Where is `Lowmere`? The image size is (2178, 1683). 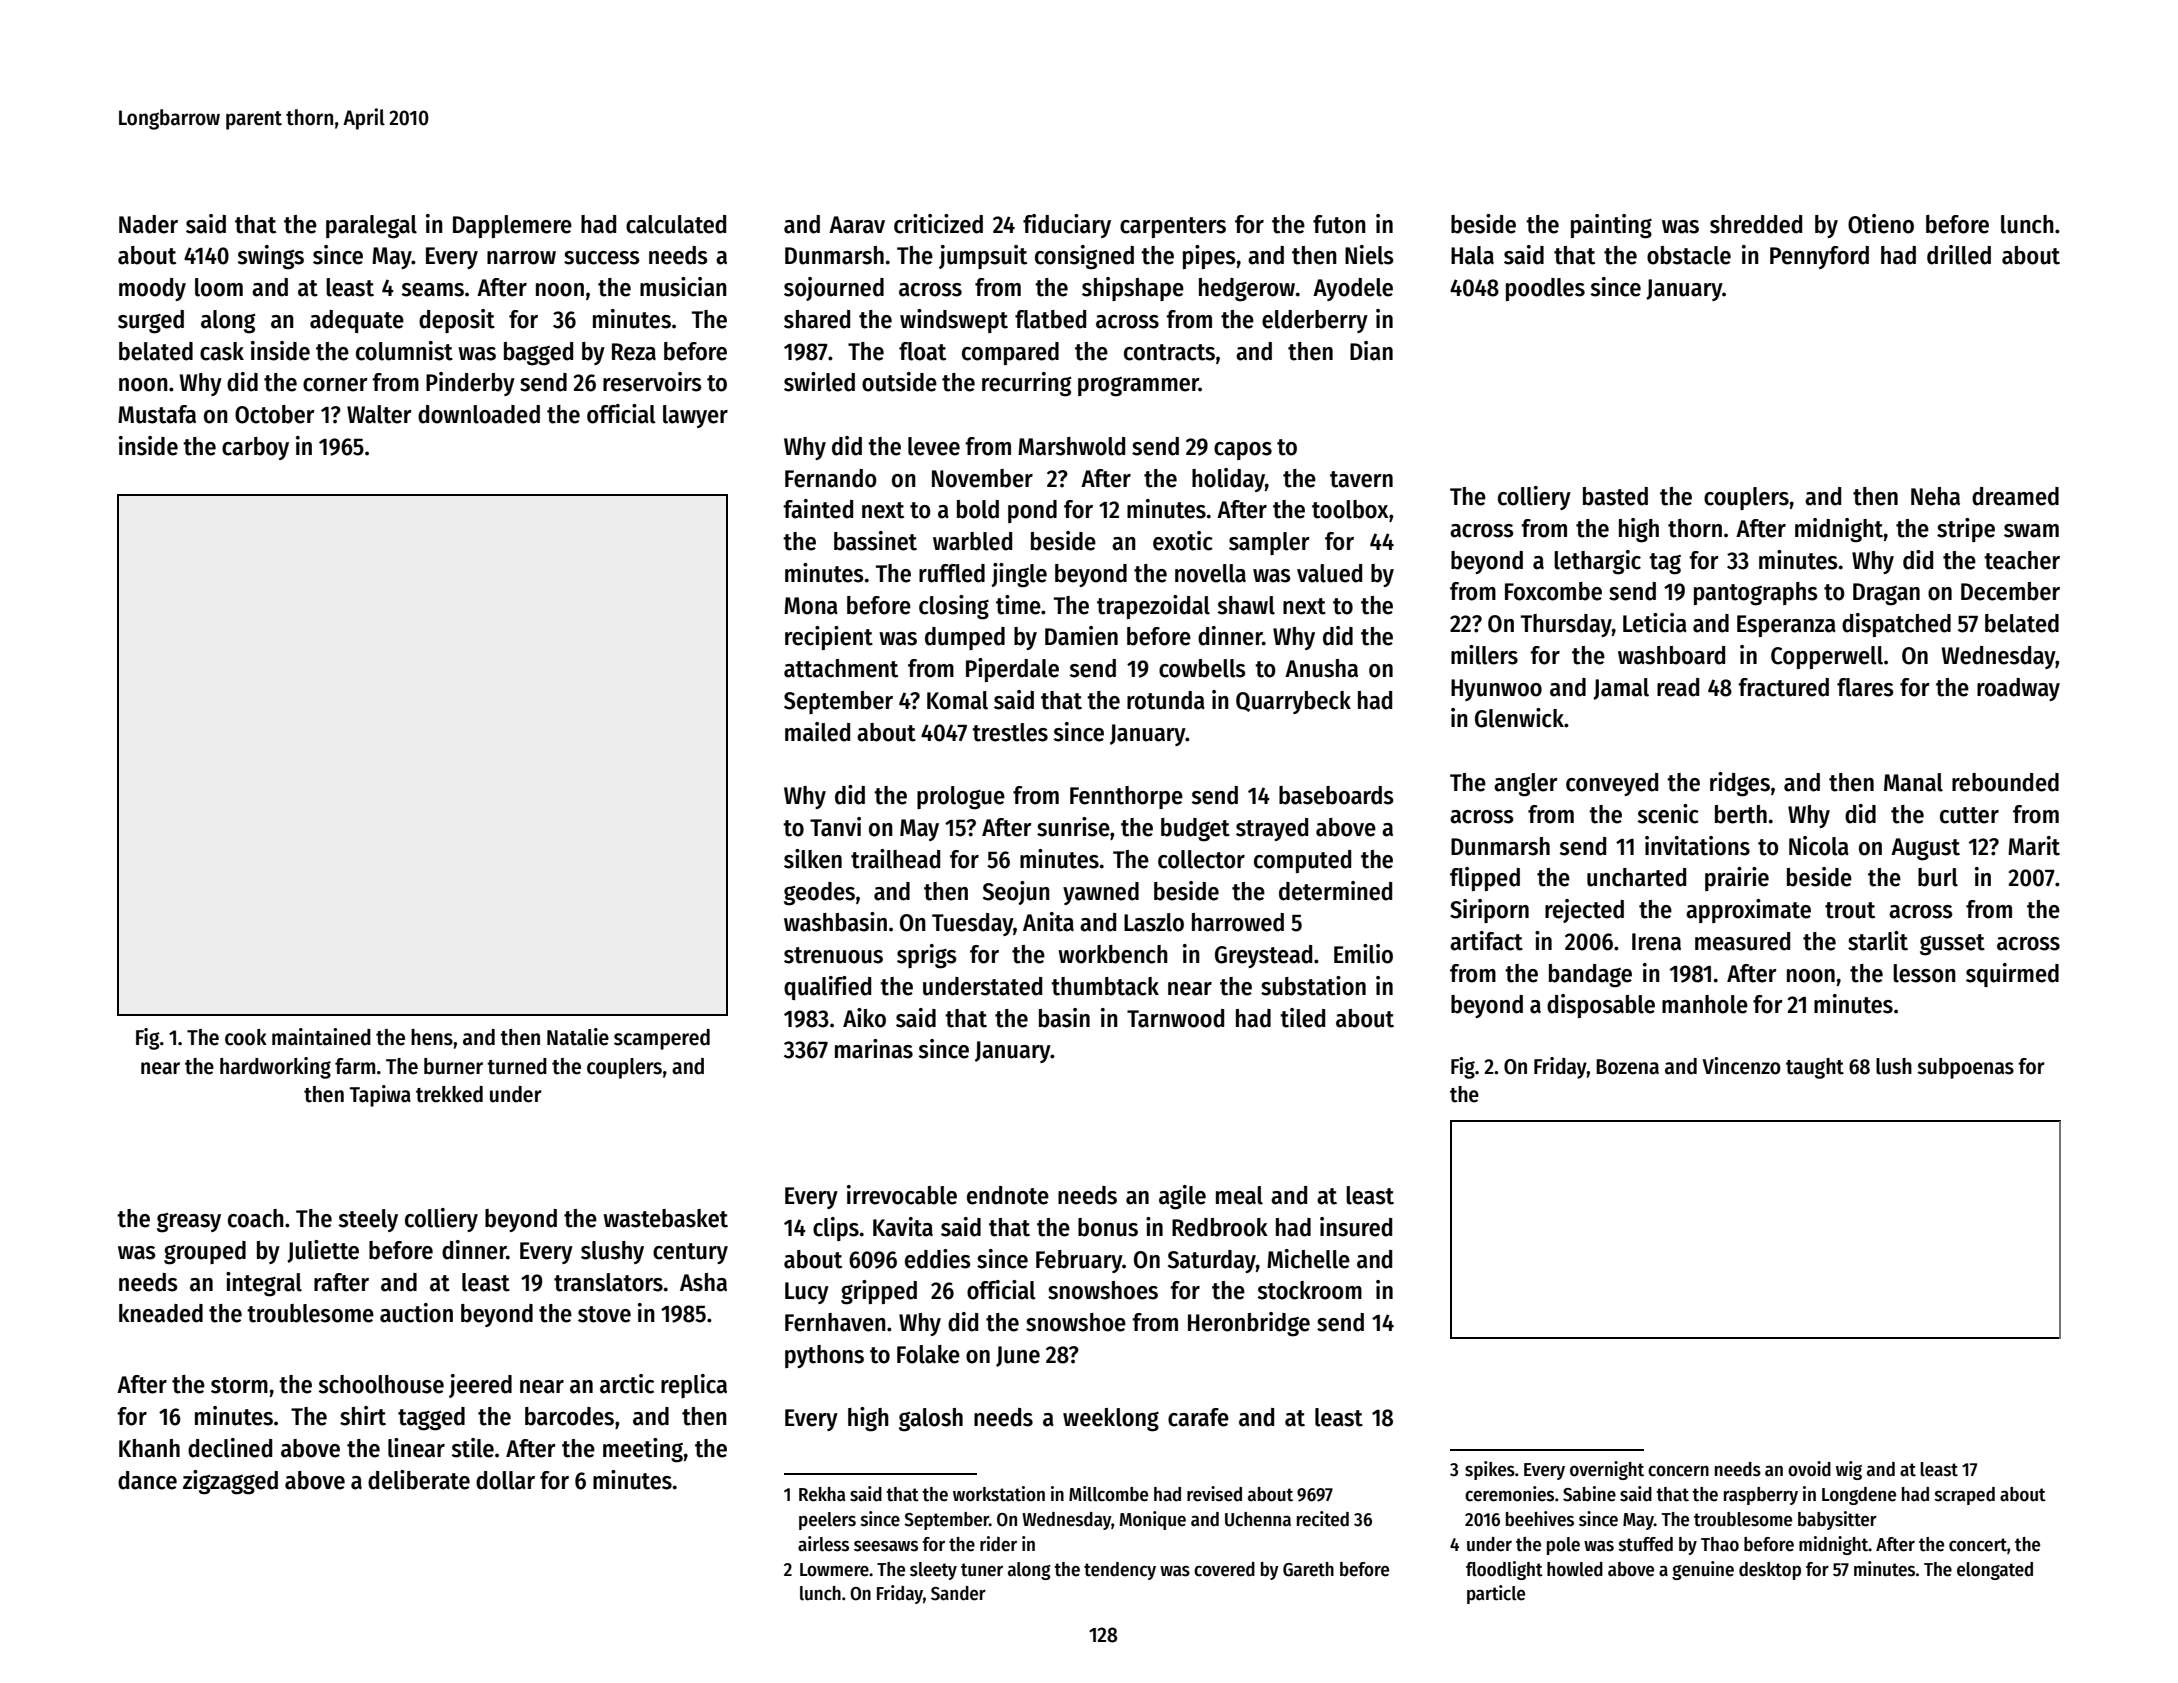
Lowmere is located at coordinates (834, 1570).
